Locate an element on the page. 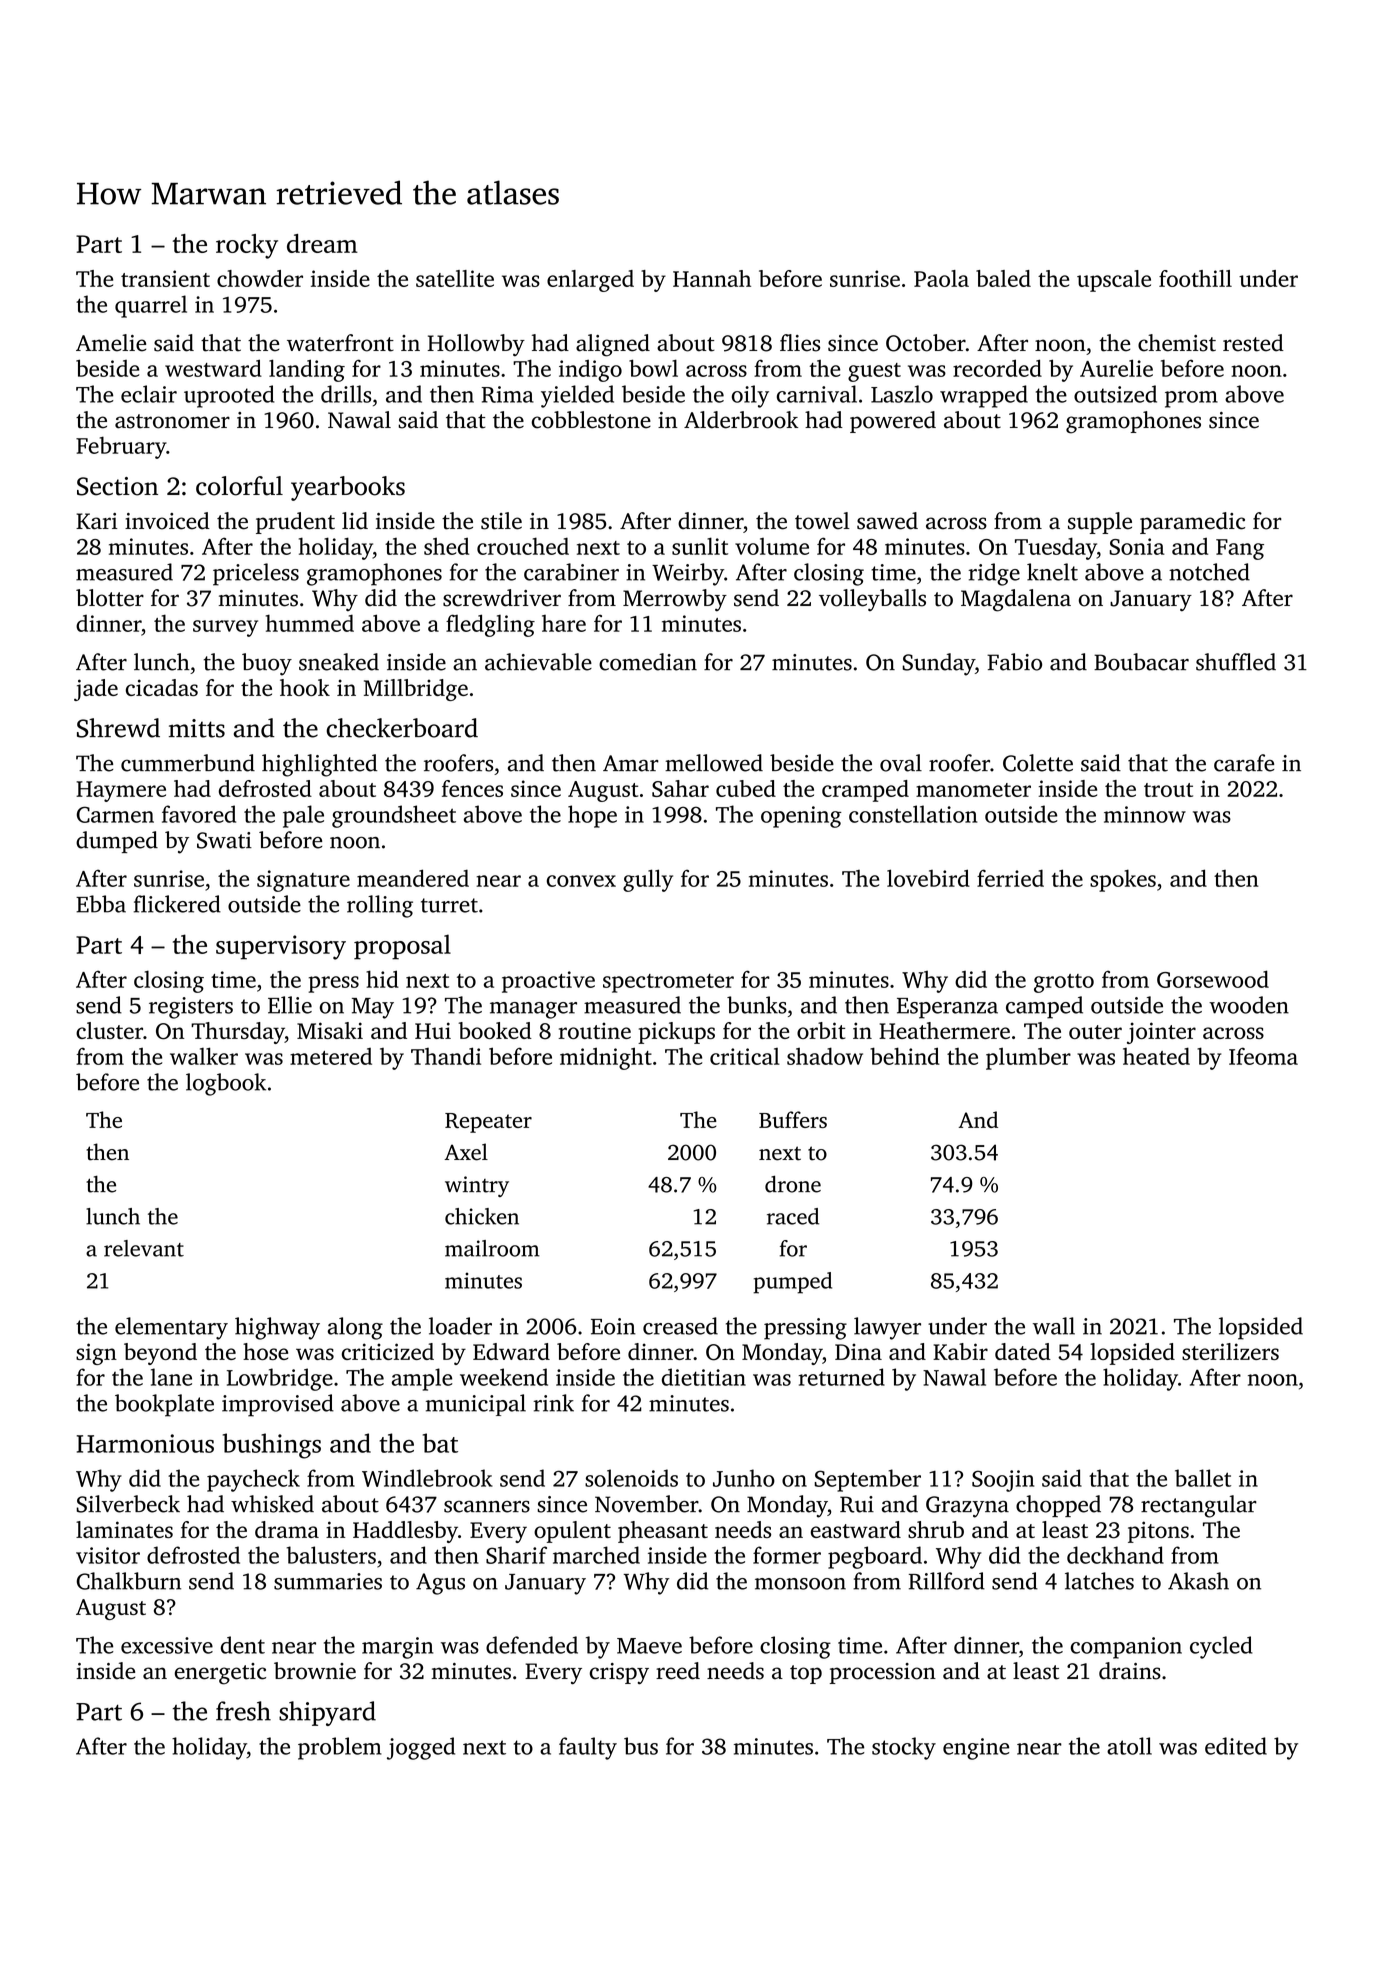 This image has height=1969, width=1386. sterilizers is located at coordinates (1230, 1351).
